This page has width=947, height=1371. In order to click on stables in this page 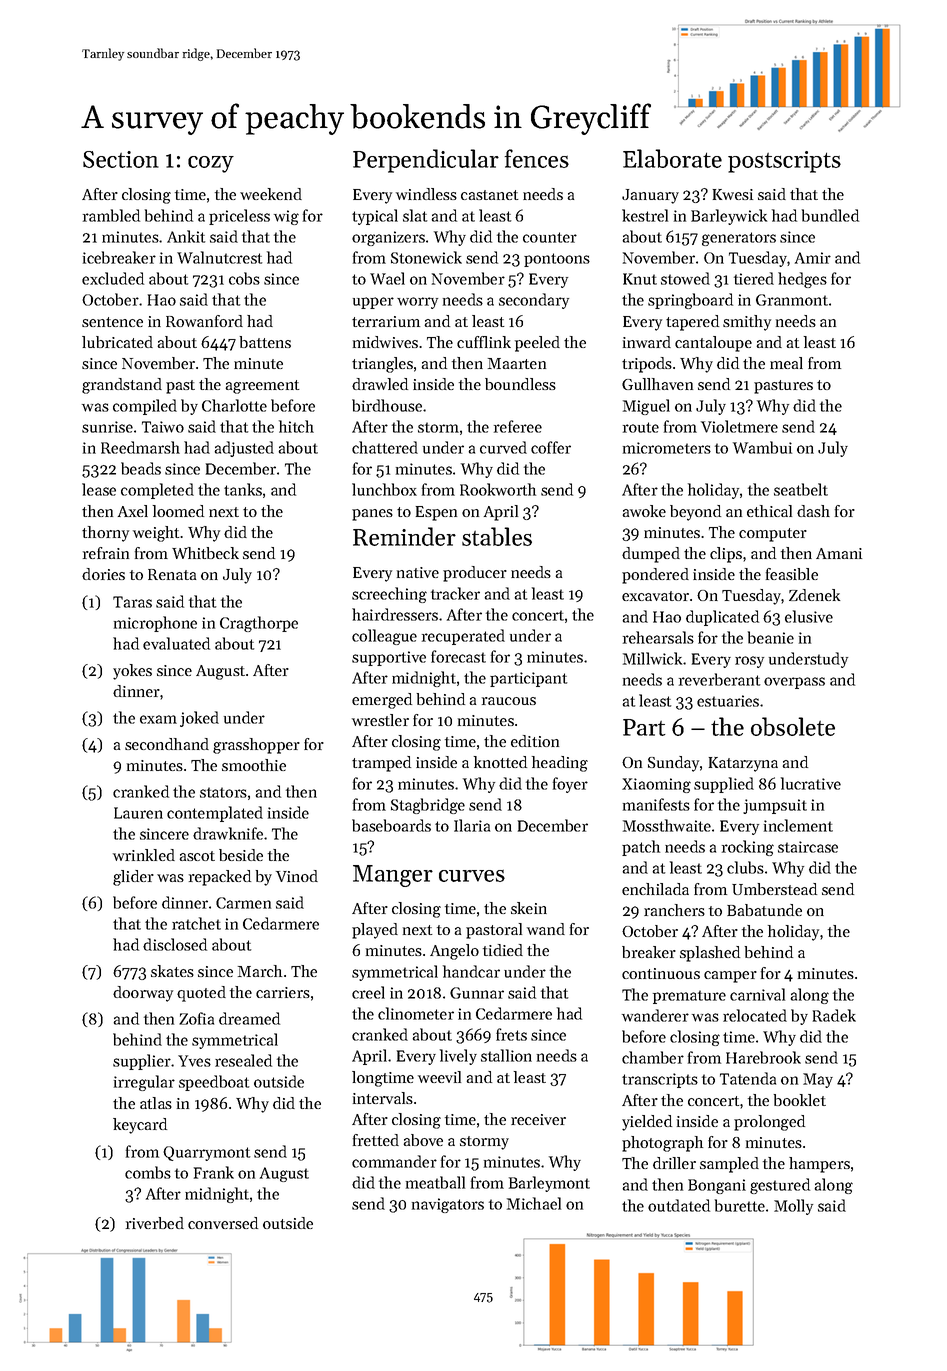, I will do `click(497, 536)`.
